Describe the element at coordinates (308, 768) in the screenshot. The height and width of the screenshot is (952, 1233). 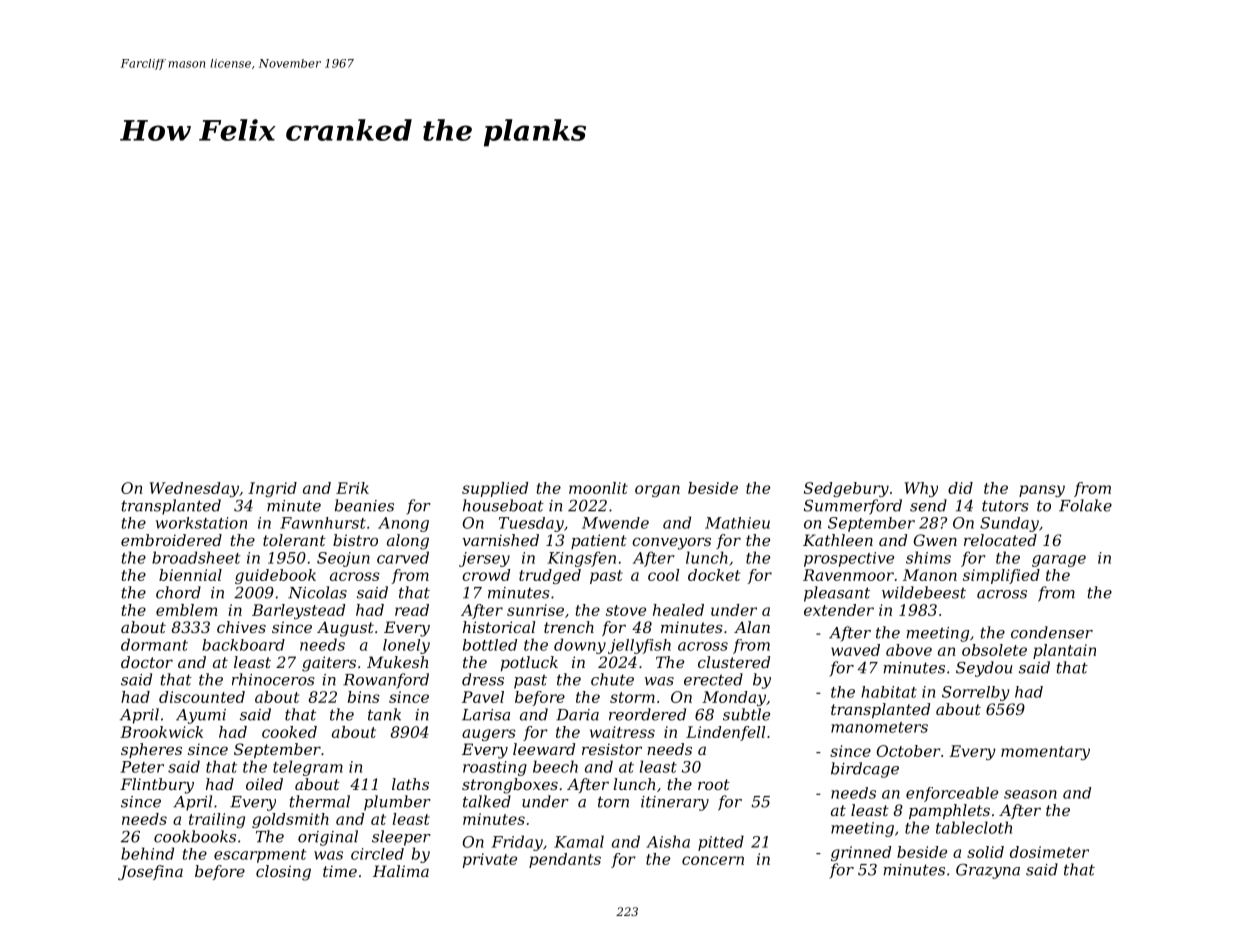
I see `telegram` at that location.
